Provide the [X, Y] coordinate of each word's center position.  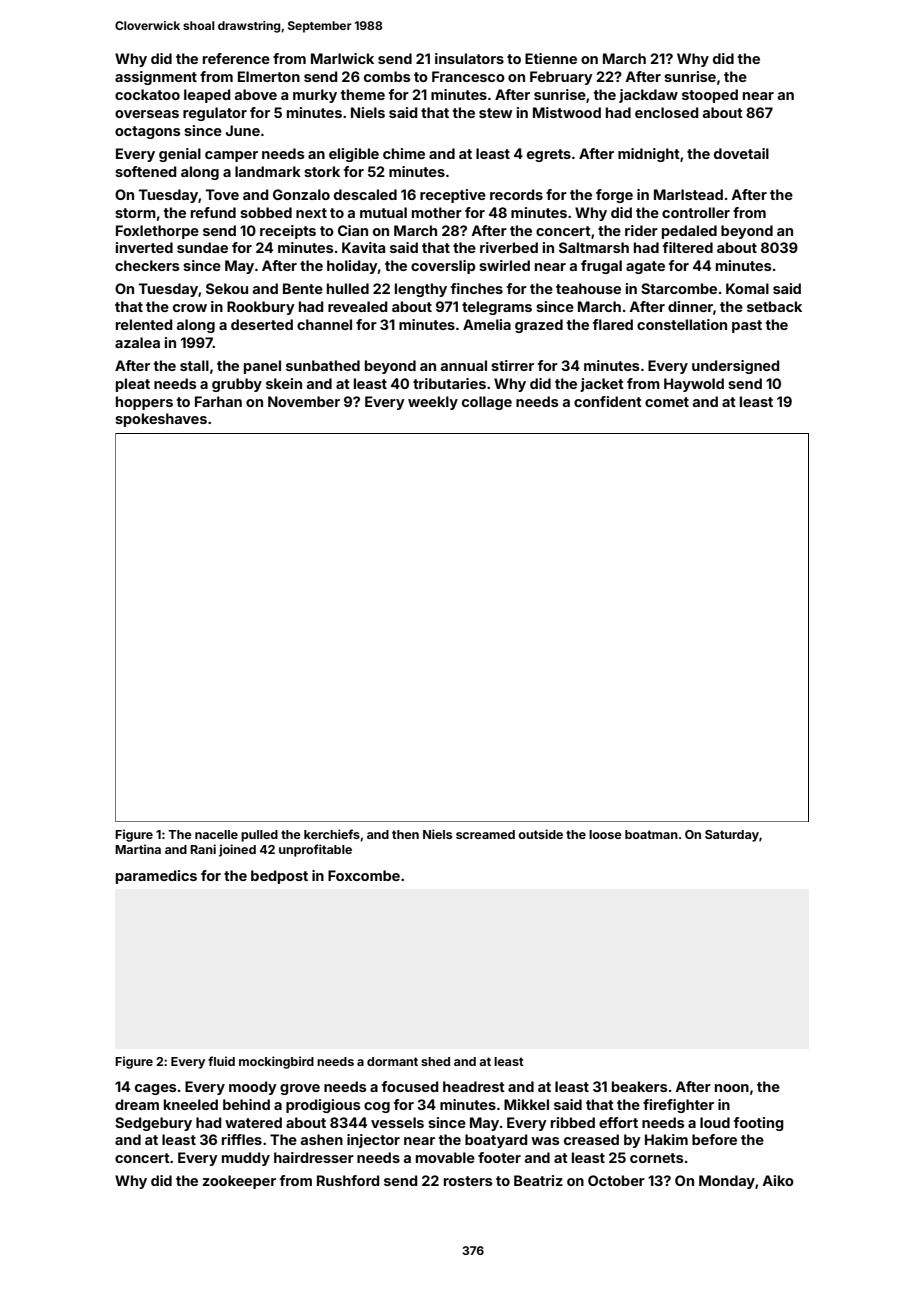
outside [540, 834]
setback [774, 306]
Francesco [468, 76]
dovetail [741, 153]
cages [156, 1089]
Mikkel [526, 1104]
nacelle [216, 834]
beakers [640, 1086]
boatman [651, 834]
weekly [433, 403]
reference [236, 58]
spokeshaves [161, 420]
